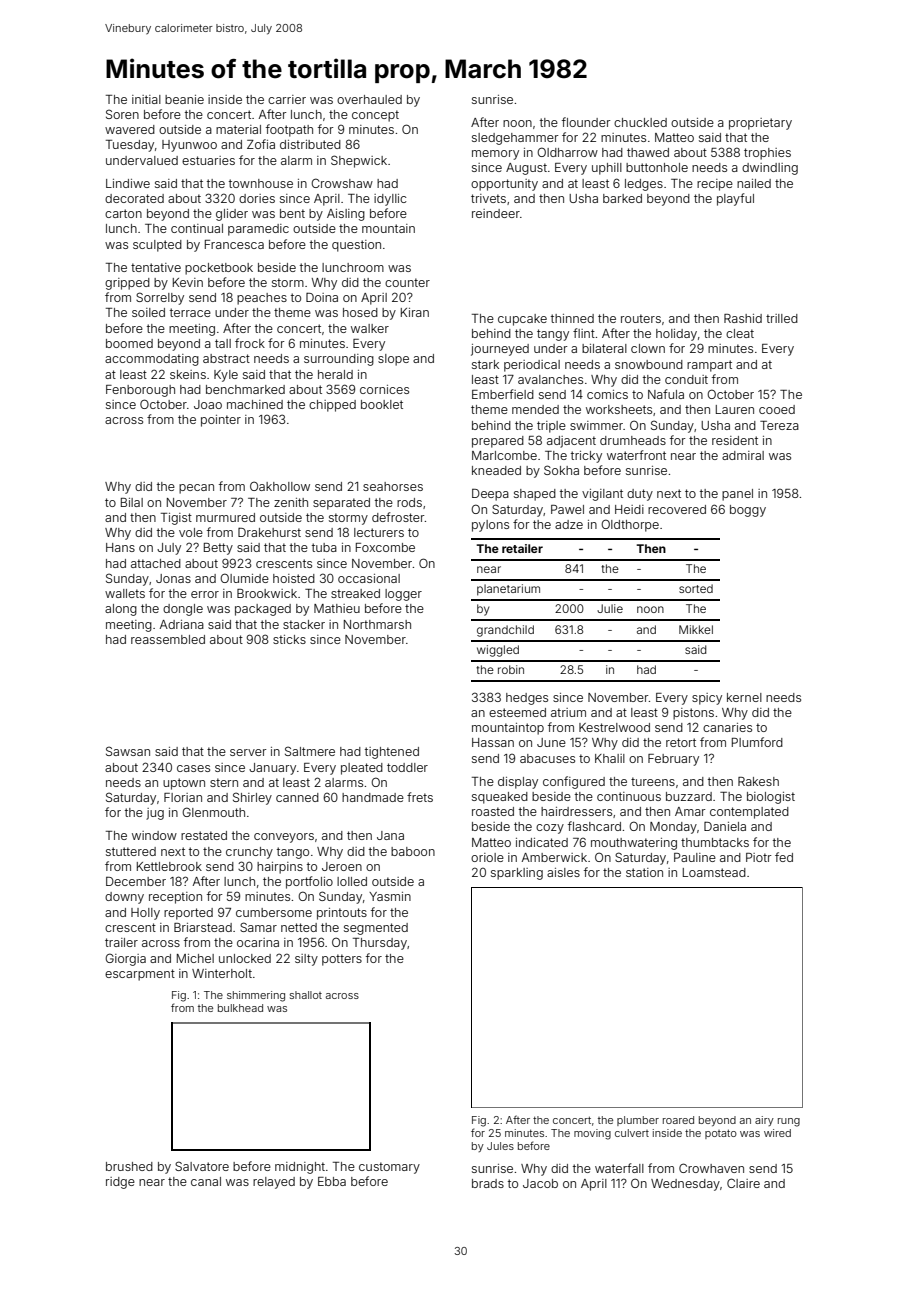  Describe the element at coordinates (540, 1183) in the screenshot. I see `Jacob` at that location.
